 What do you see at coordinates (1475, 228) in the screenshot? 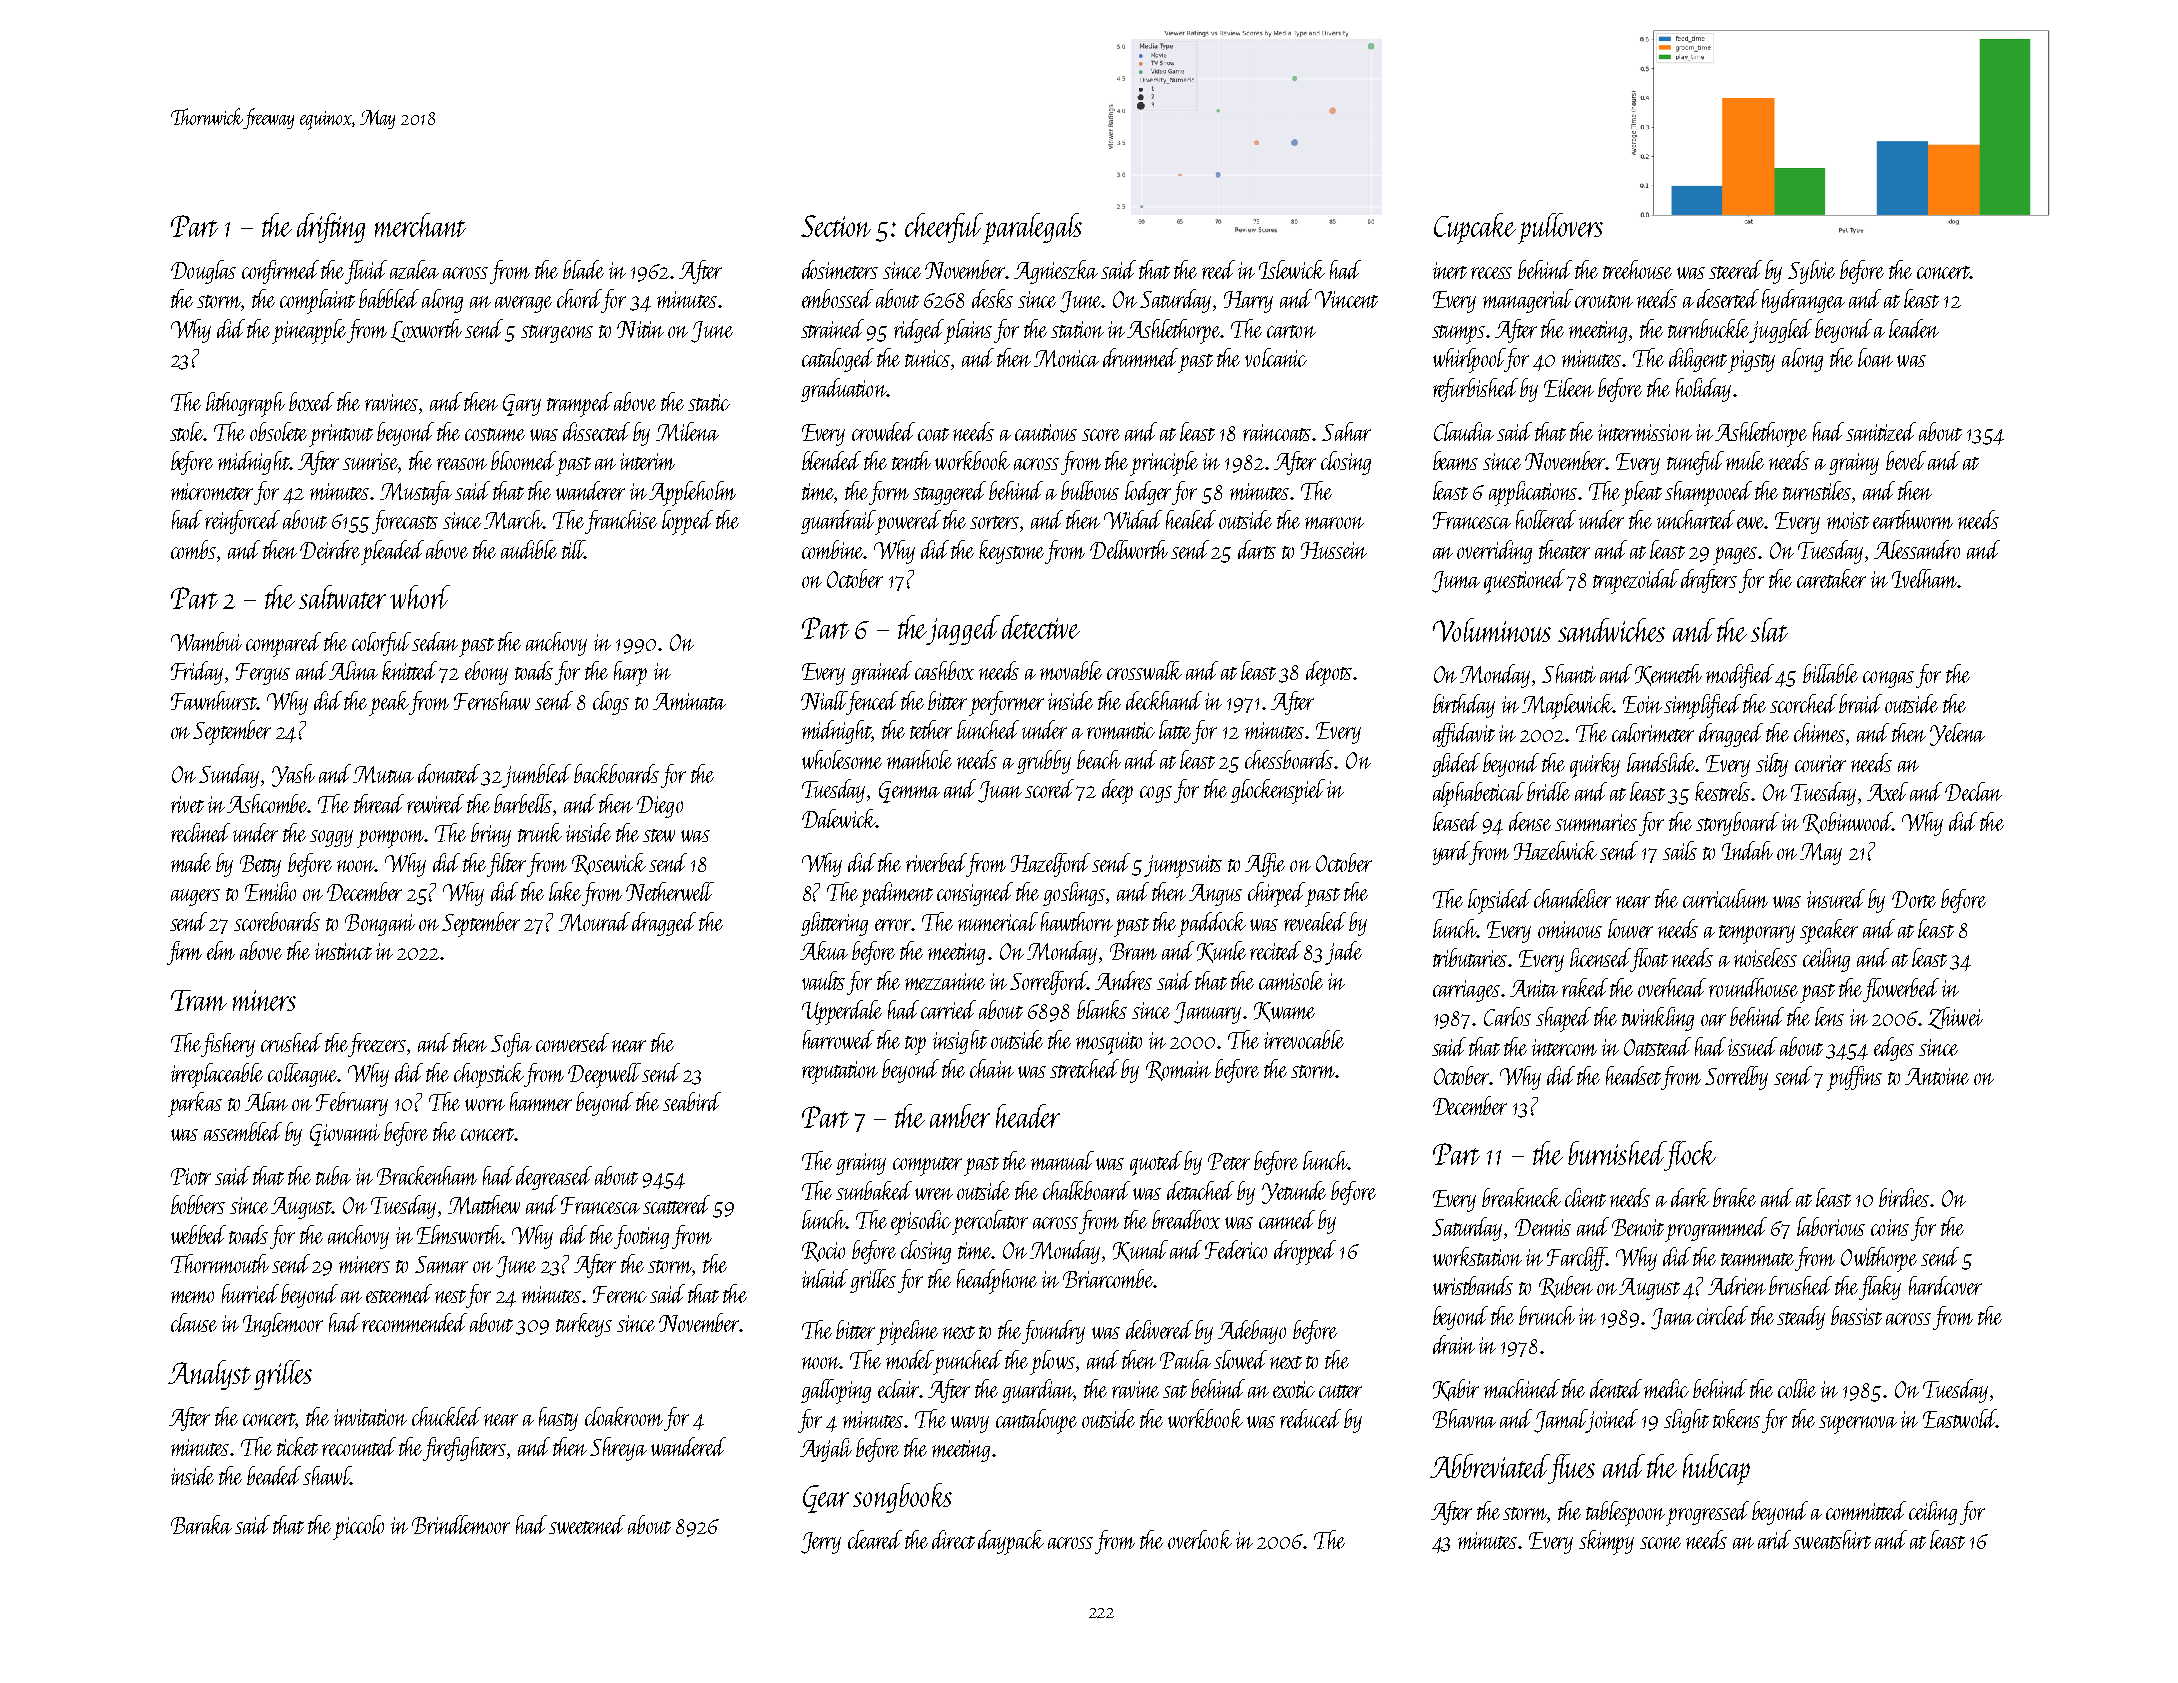
I see `Cupcake` at bounding box center [1475, 228].
